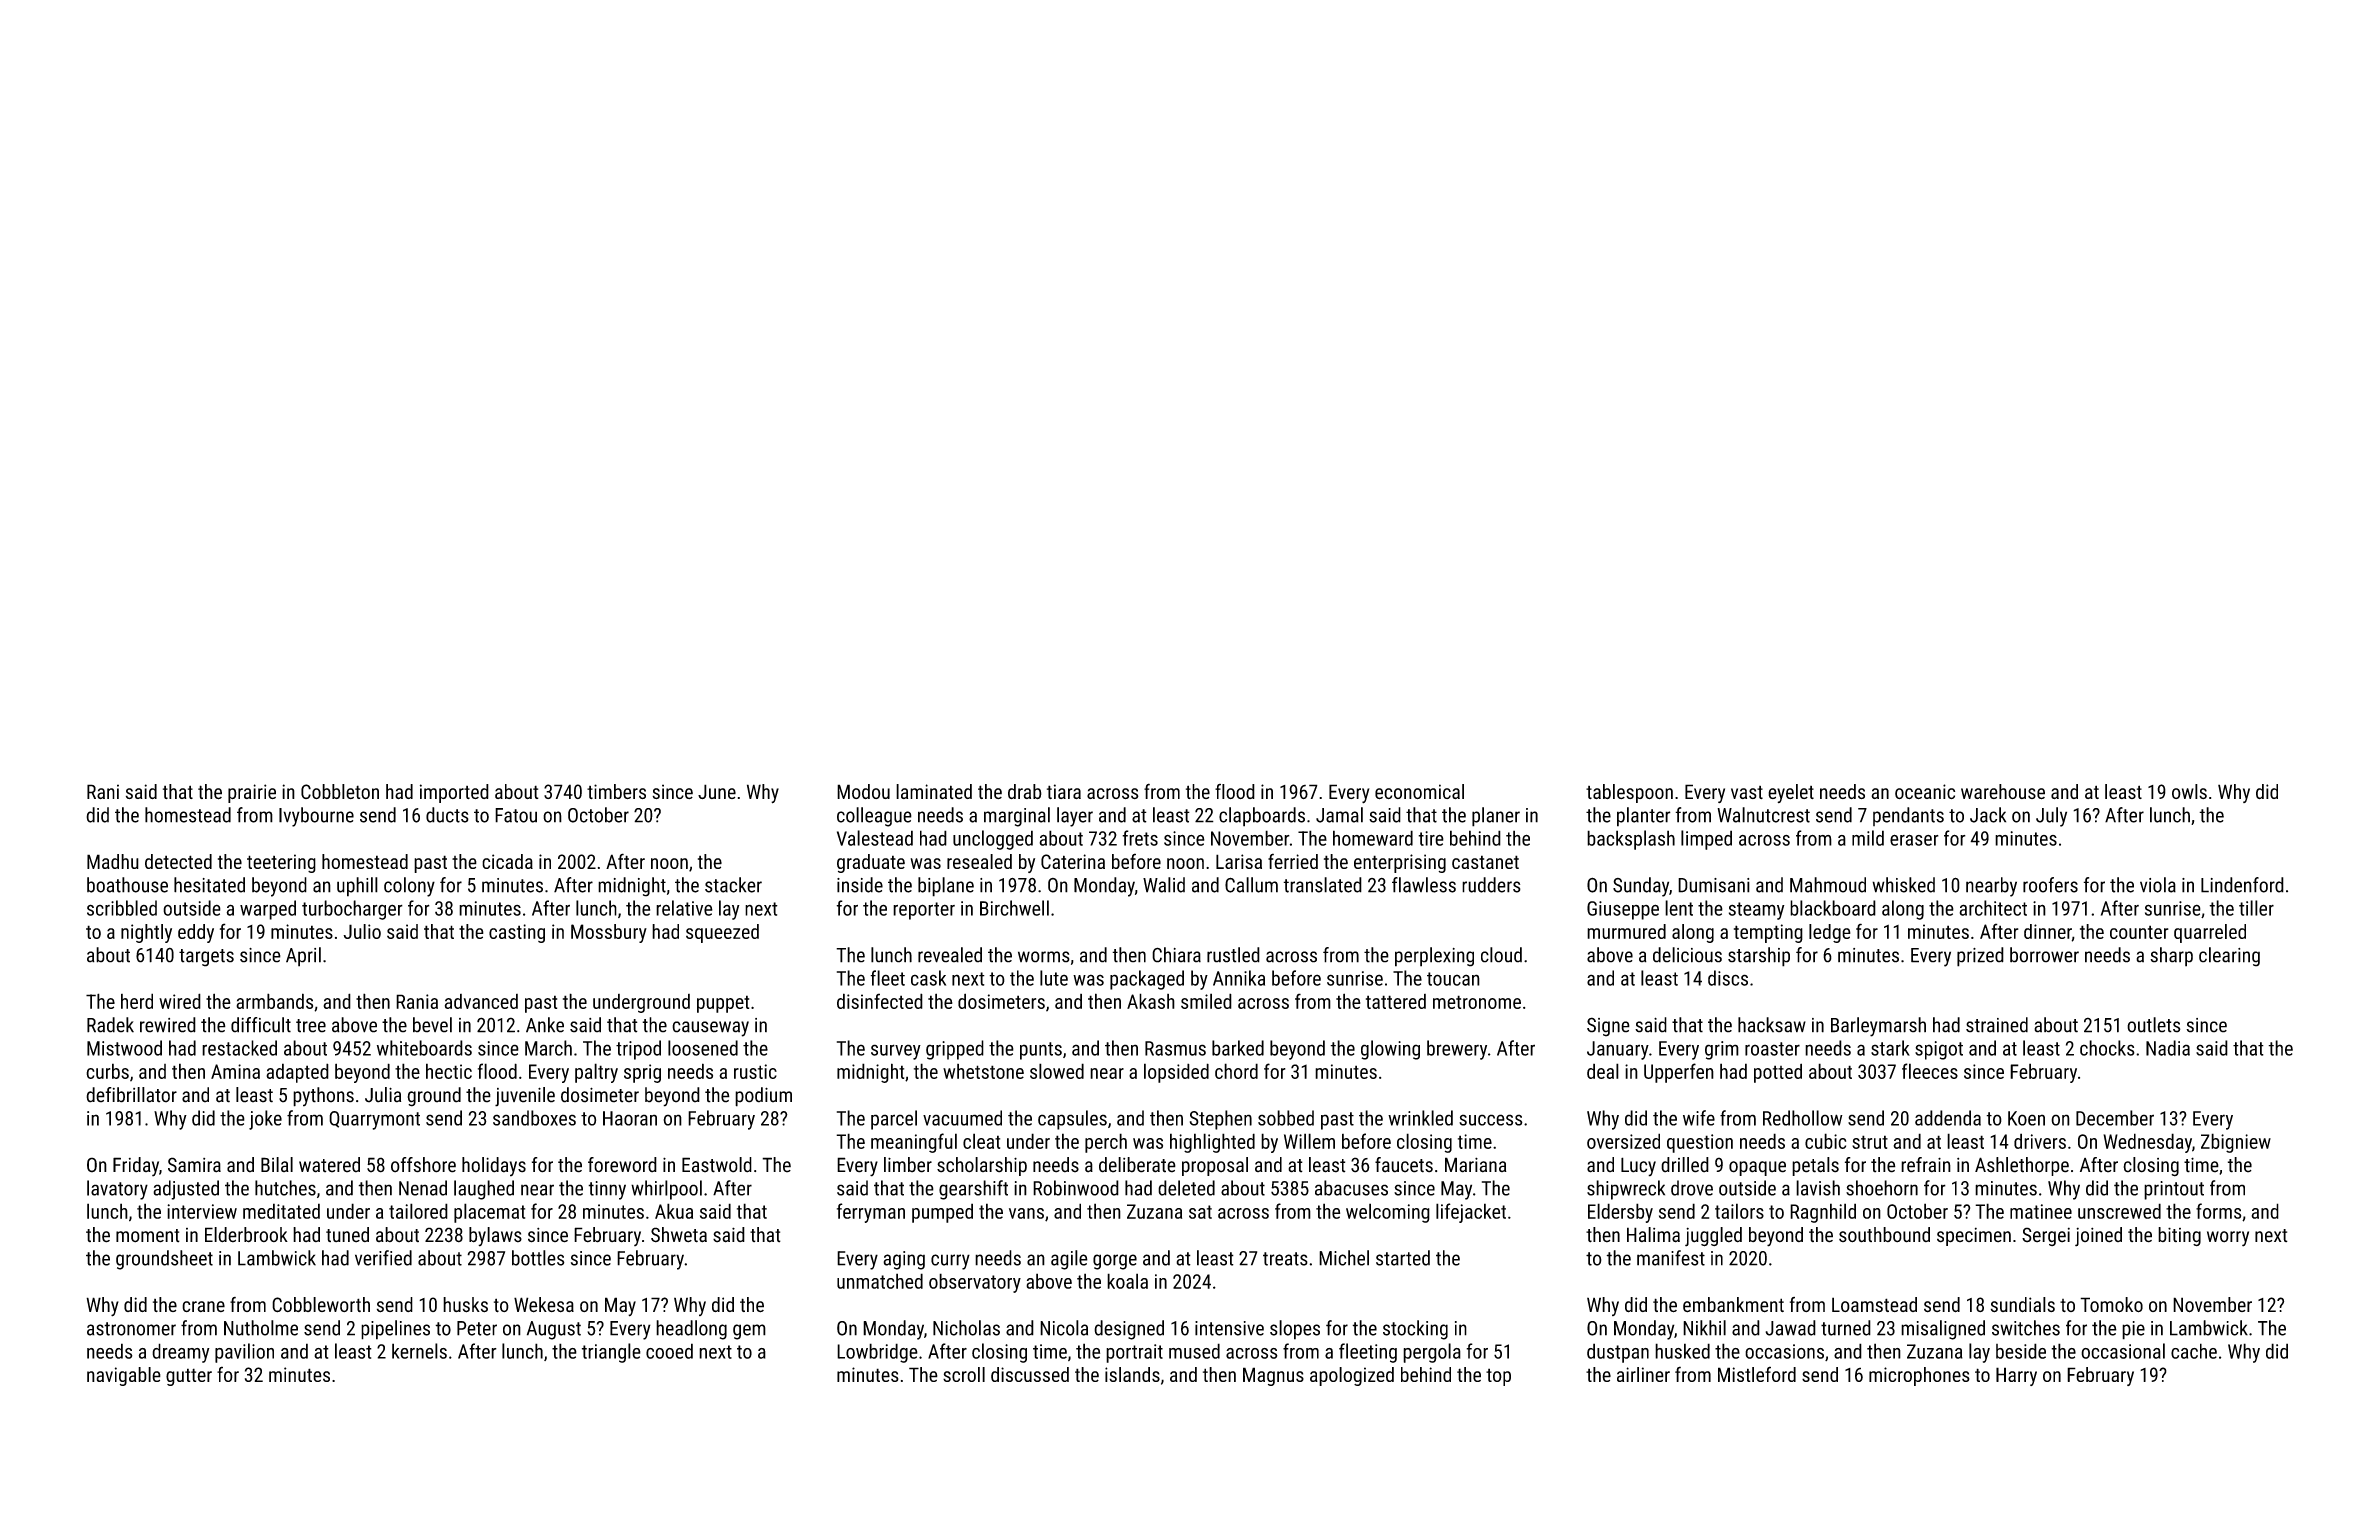 Image resolution: width=2380 pixels, height=1540 pixels. What do you see at coordinates (1846, 1328) in the screenshot?
I see `turned` at bounding box center [1846, 1328].
